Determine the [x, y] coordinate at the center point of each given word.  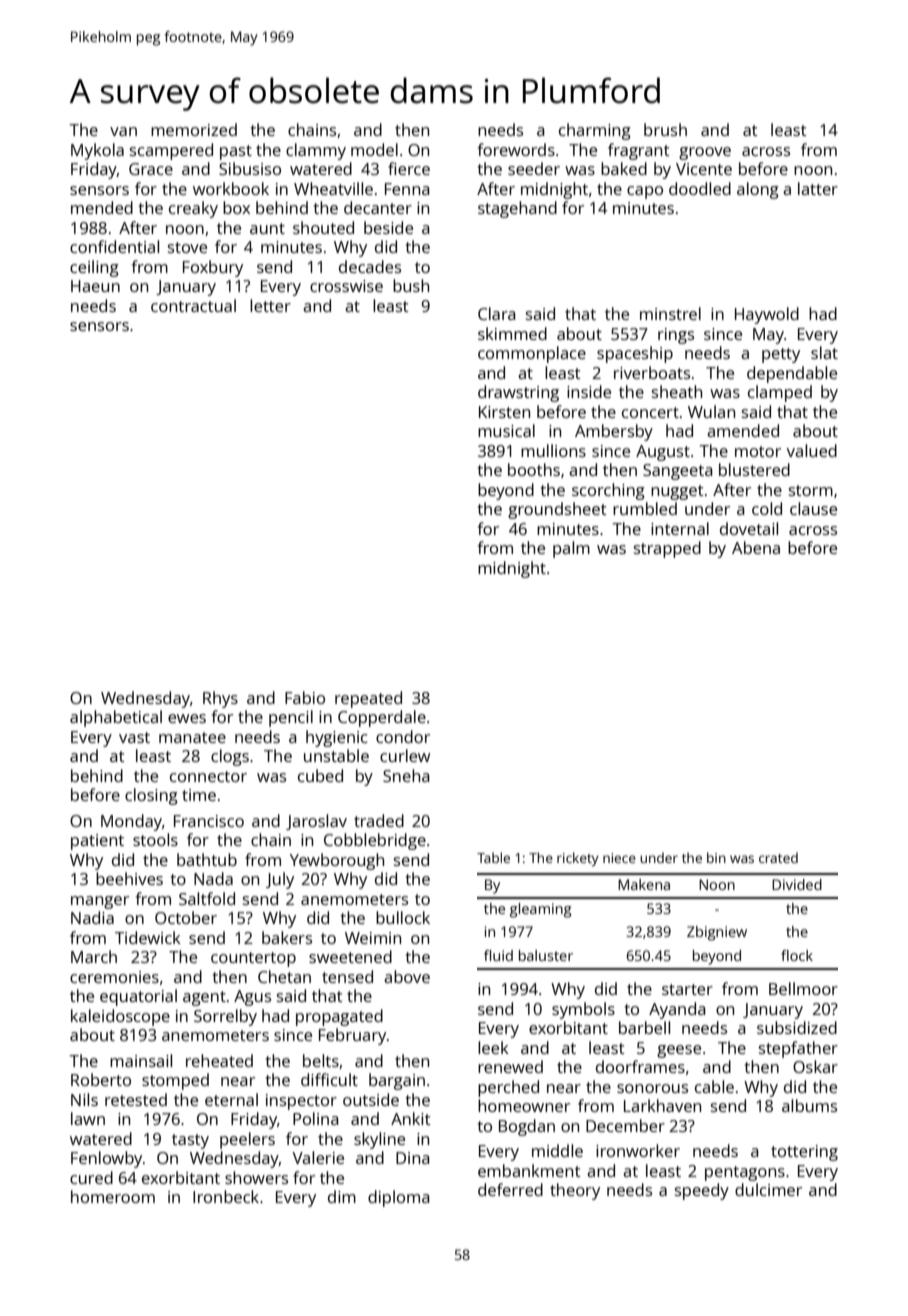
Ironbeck [226, 1196]
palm [571, 549]
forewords [516, 149]
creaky [193, 209]
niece [619, 858]
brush [665, 129]
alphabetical [116, 718]
